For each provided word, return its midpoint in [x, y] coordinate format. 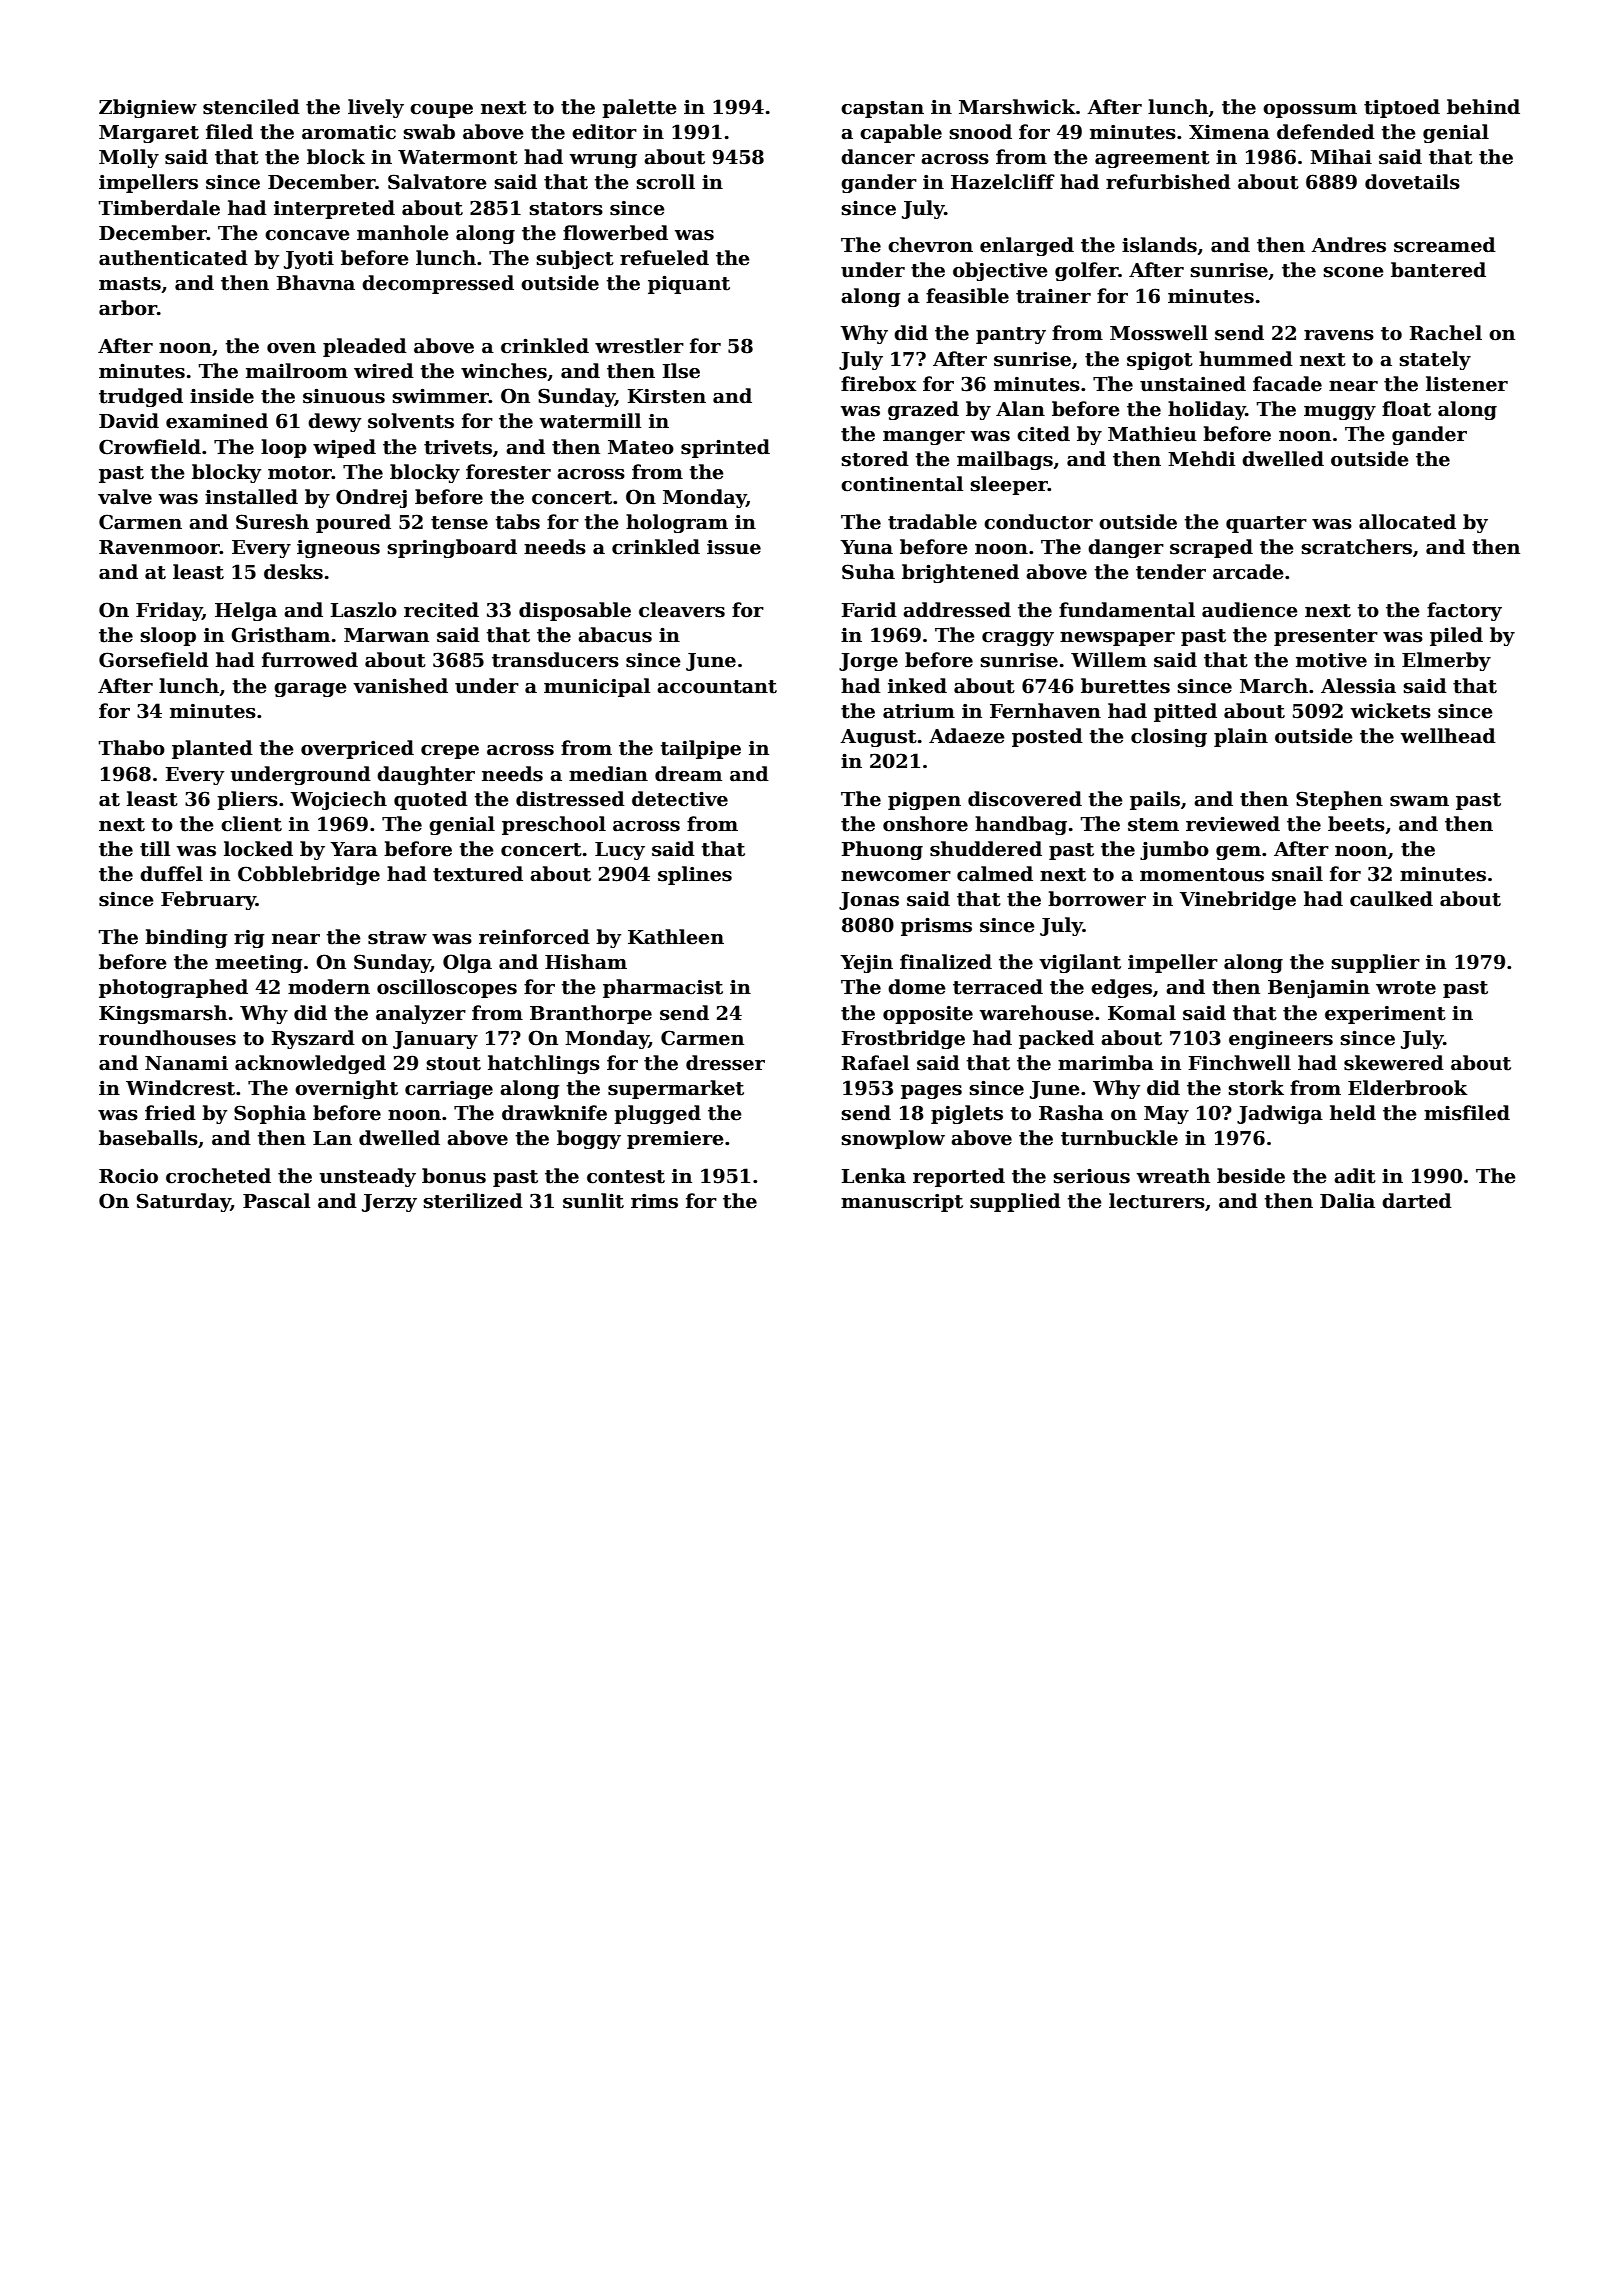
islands [1159, 245]
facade [1287, 384]
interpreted [334, 209]
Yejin [866, 963]
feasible [967, 296]
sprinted [725, 448]
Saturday [184, 1202]
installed [251, 497]
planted [212, 749]
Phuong [882, 850]
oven [291, 348]
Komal [1142, 1013]
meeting [258, 964]
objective [1000, 271]
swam [1419, 801]
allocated [1407, 522]
